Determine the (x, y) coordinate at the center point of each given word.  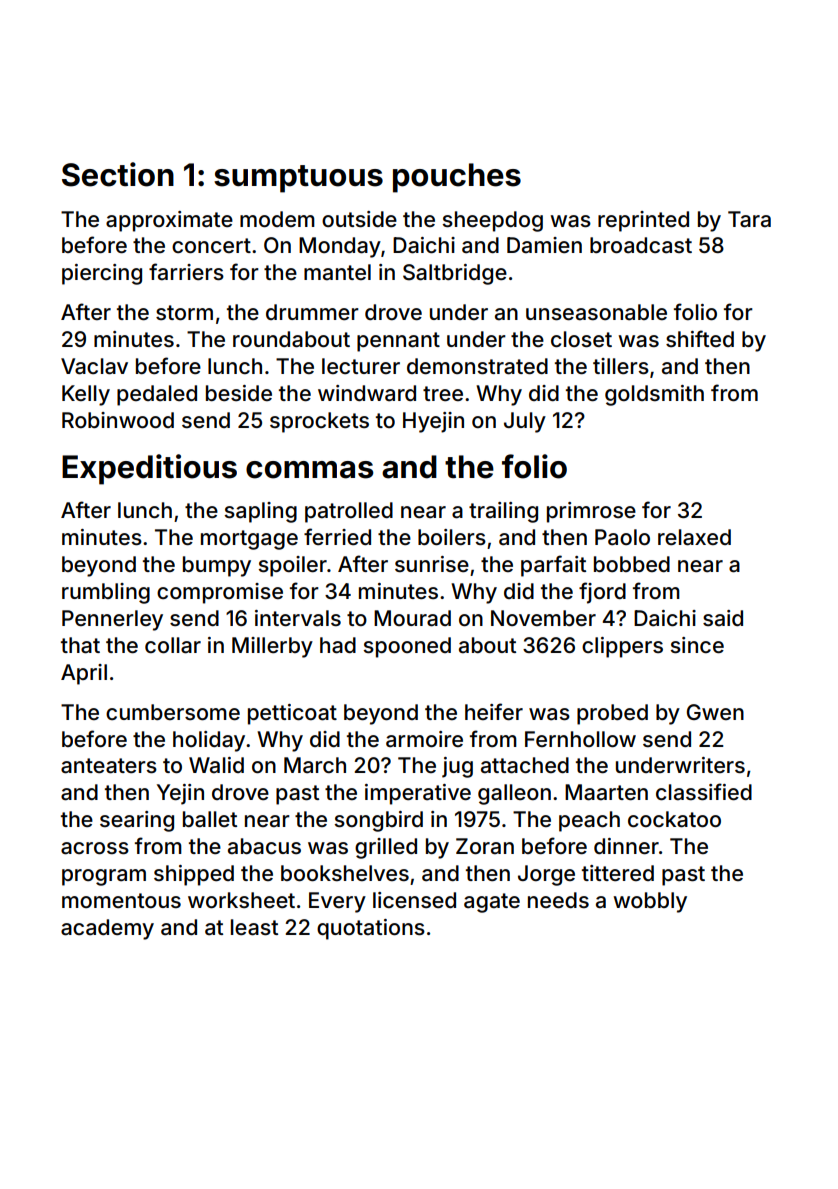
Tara (749, 219)
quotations (371, 929)
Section (118, 174)
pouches (457, 178)
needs (558, 900)
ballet (210, 819)
